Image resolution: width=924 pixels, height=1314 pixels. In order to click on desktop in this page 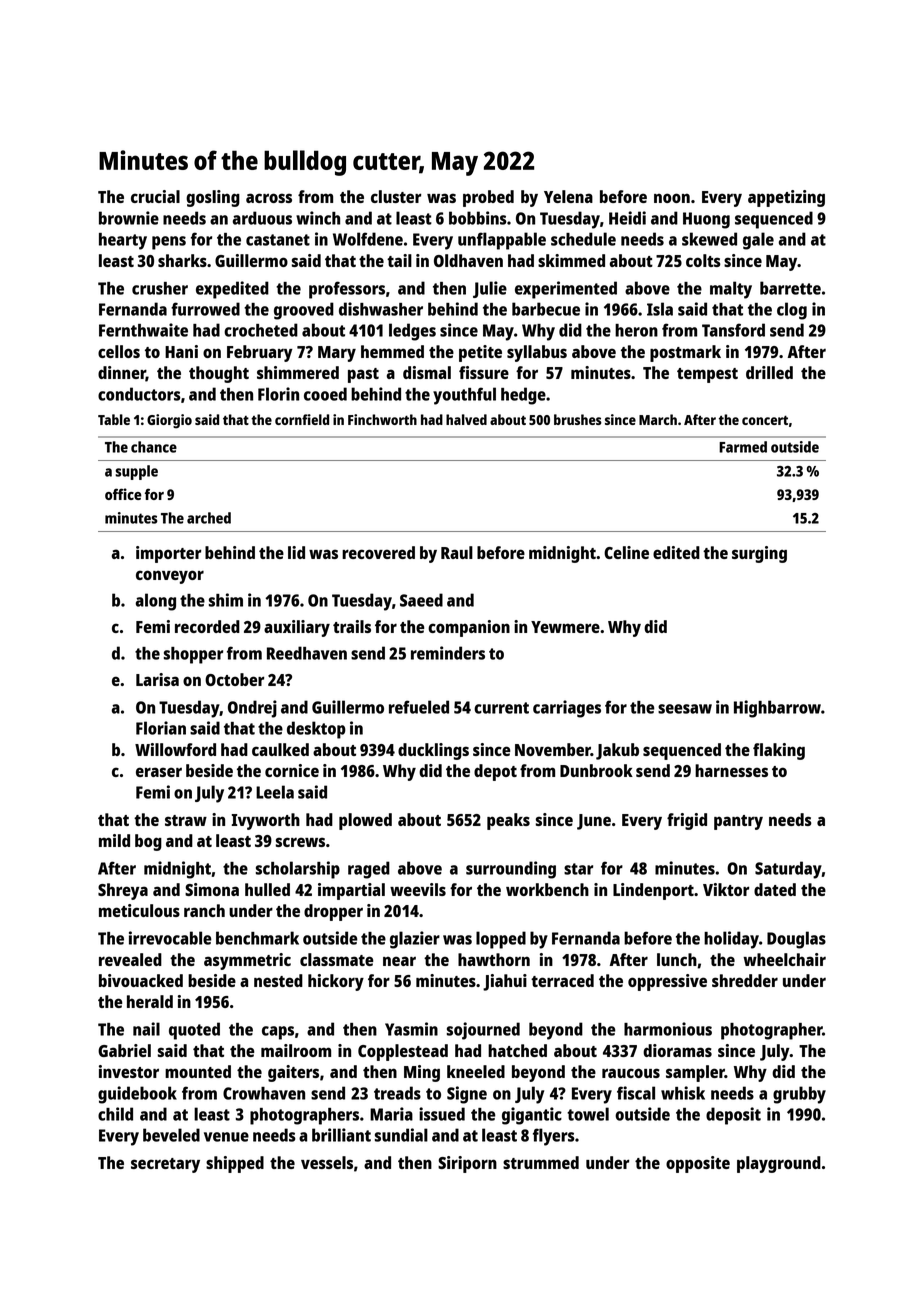, I will do `click(316, 730)`.
